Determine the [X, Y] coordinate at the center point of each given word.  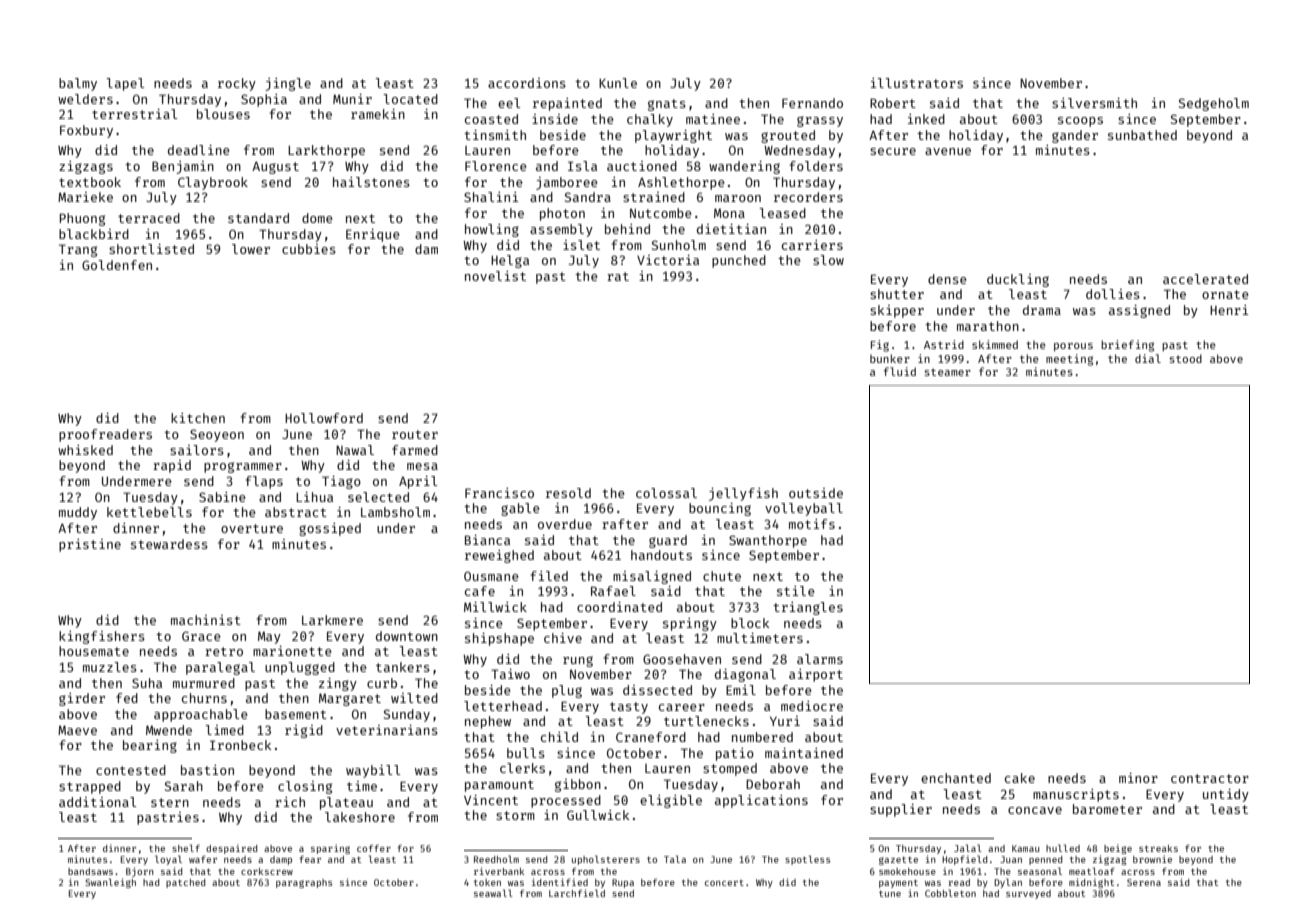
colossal [666, 493]
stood [1186, 358]
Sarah [184, 786]
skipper [897, 311]
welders [85, 99]
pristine [90, 545]
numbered [762, 737]
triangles [808, 608]
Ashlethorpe [681, 183]
